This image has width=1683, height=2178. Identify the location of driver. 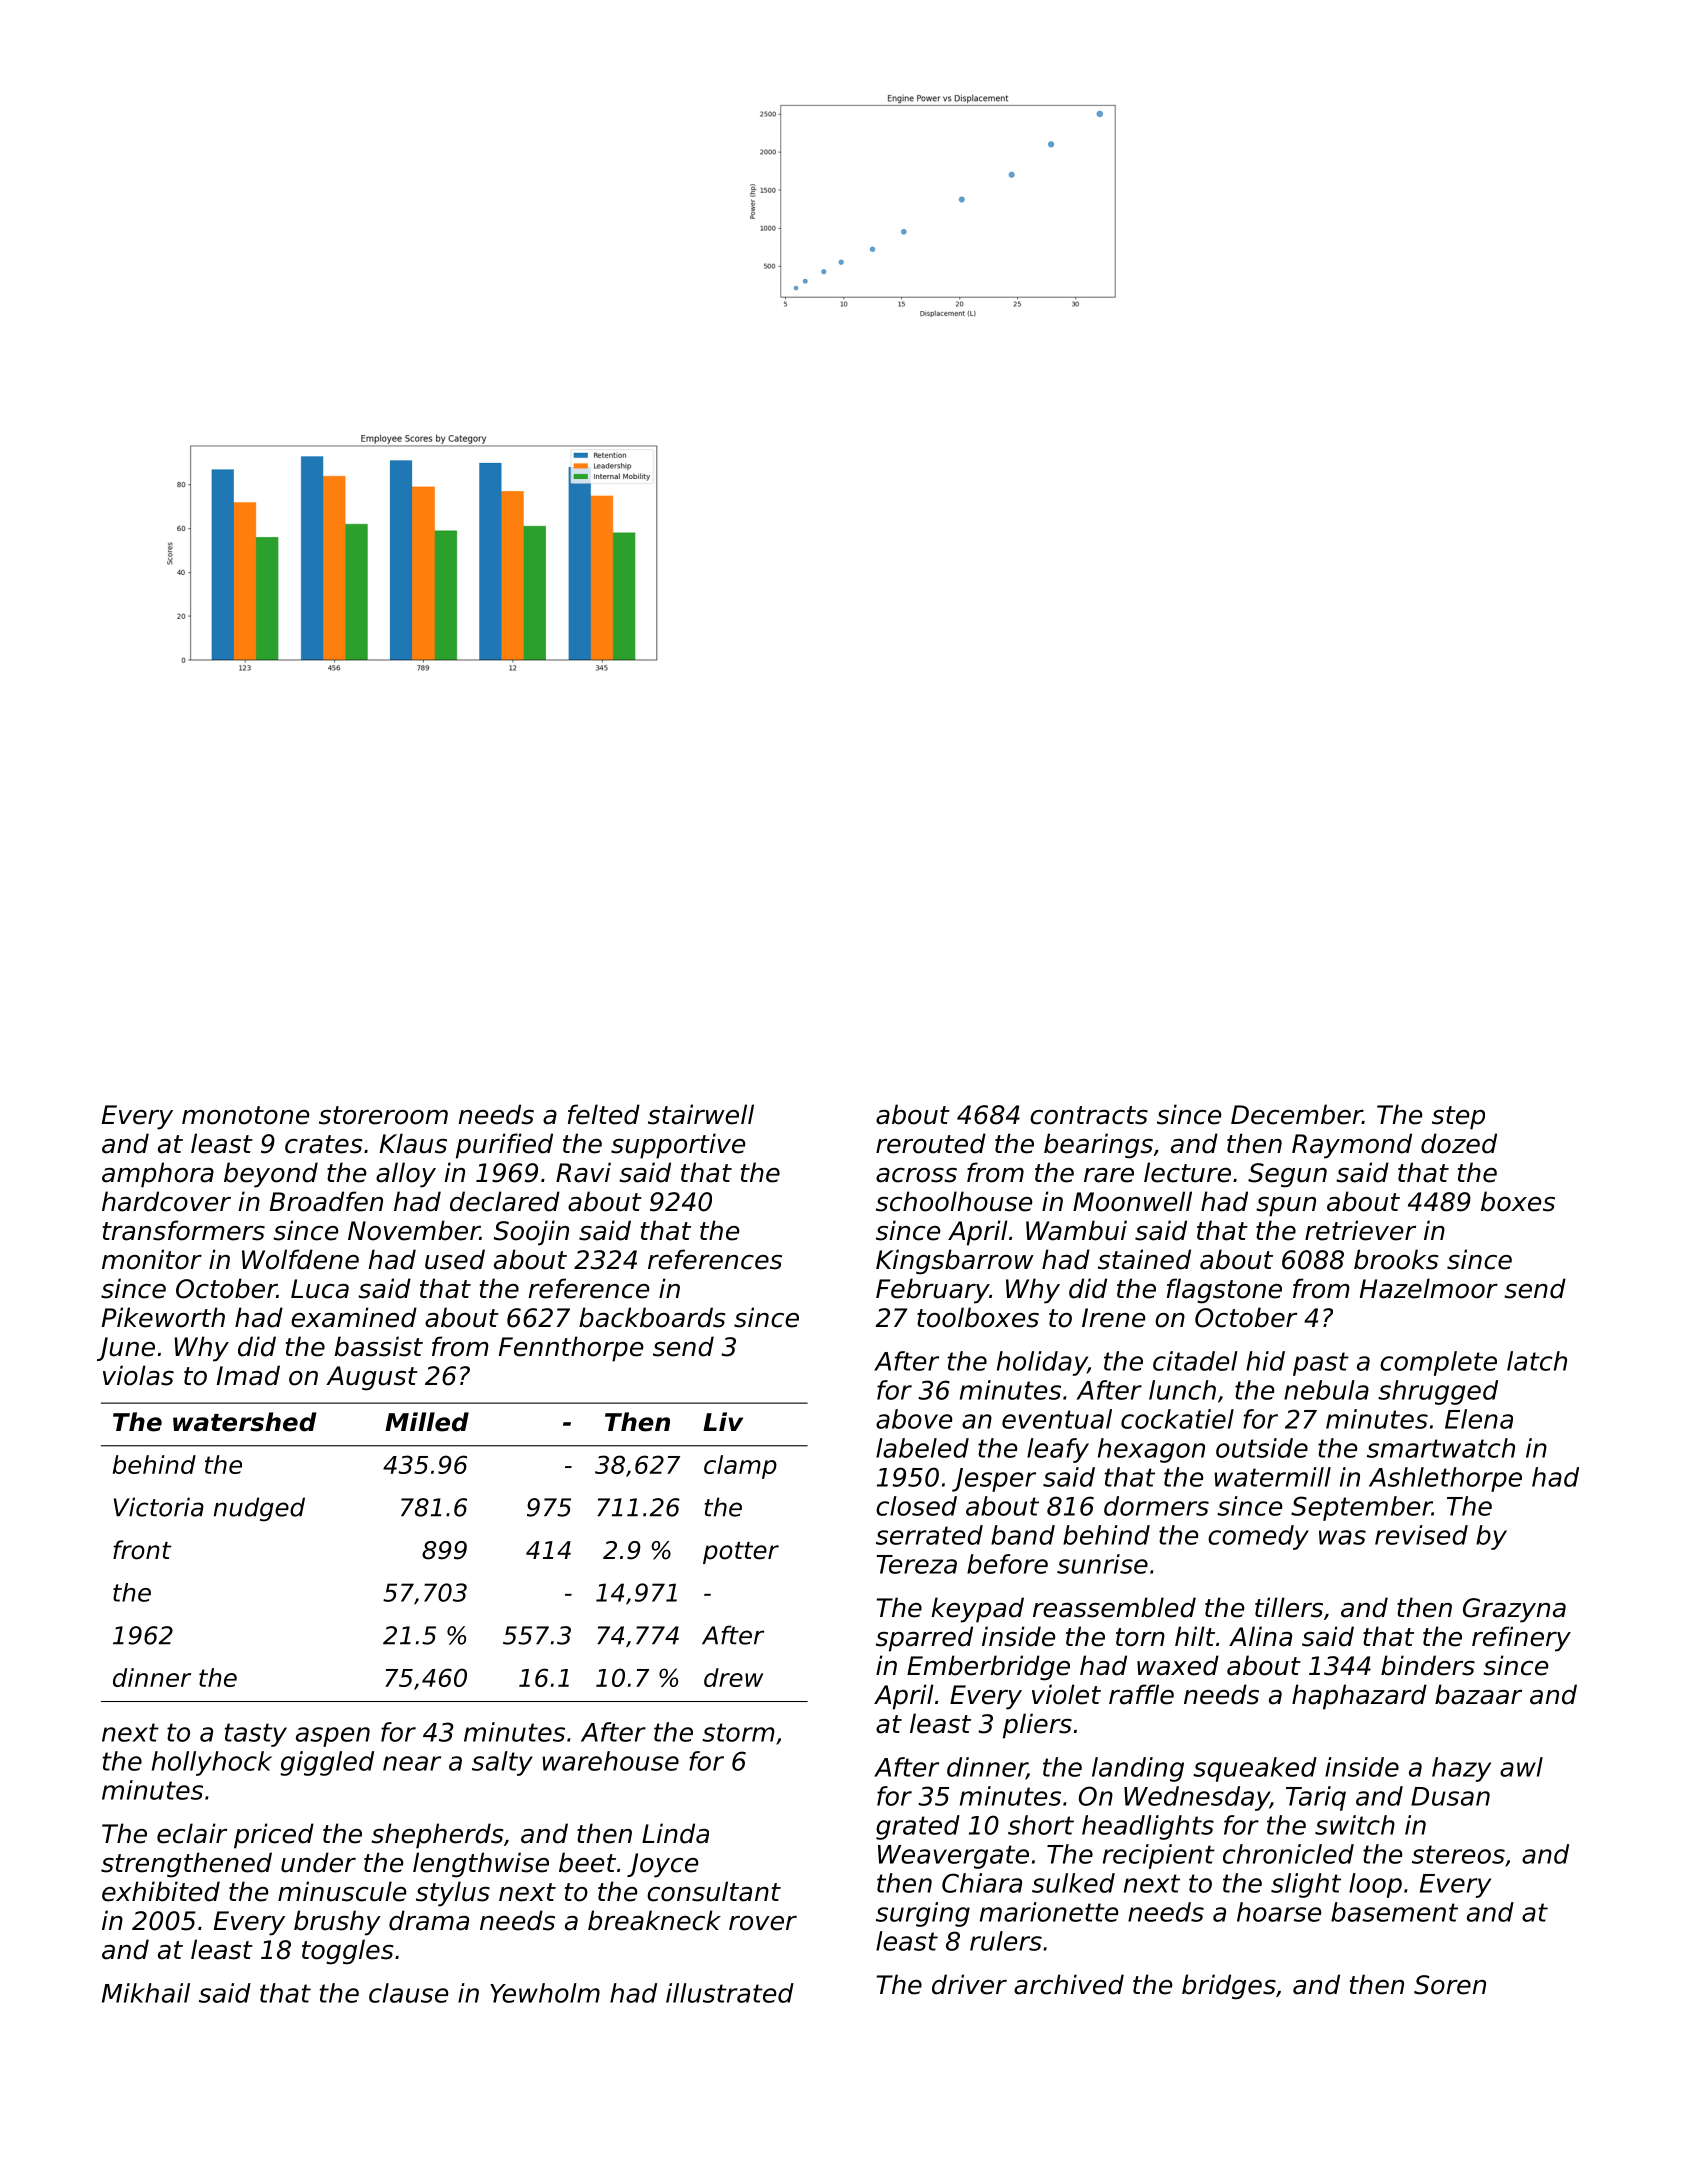
(969, 1984).
